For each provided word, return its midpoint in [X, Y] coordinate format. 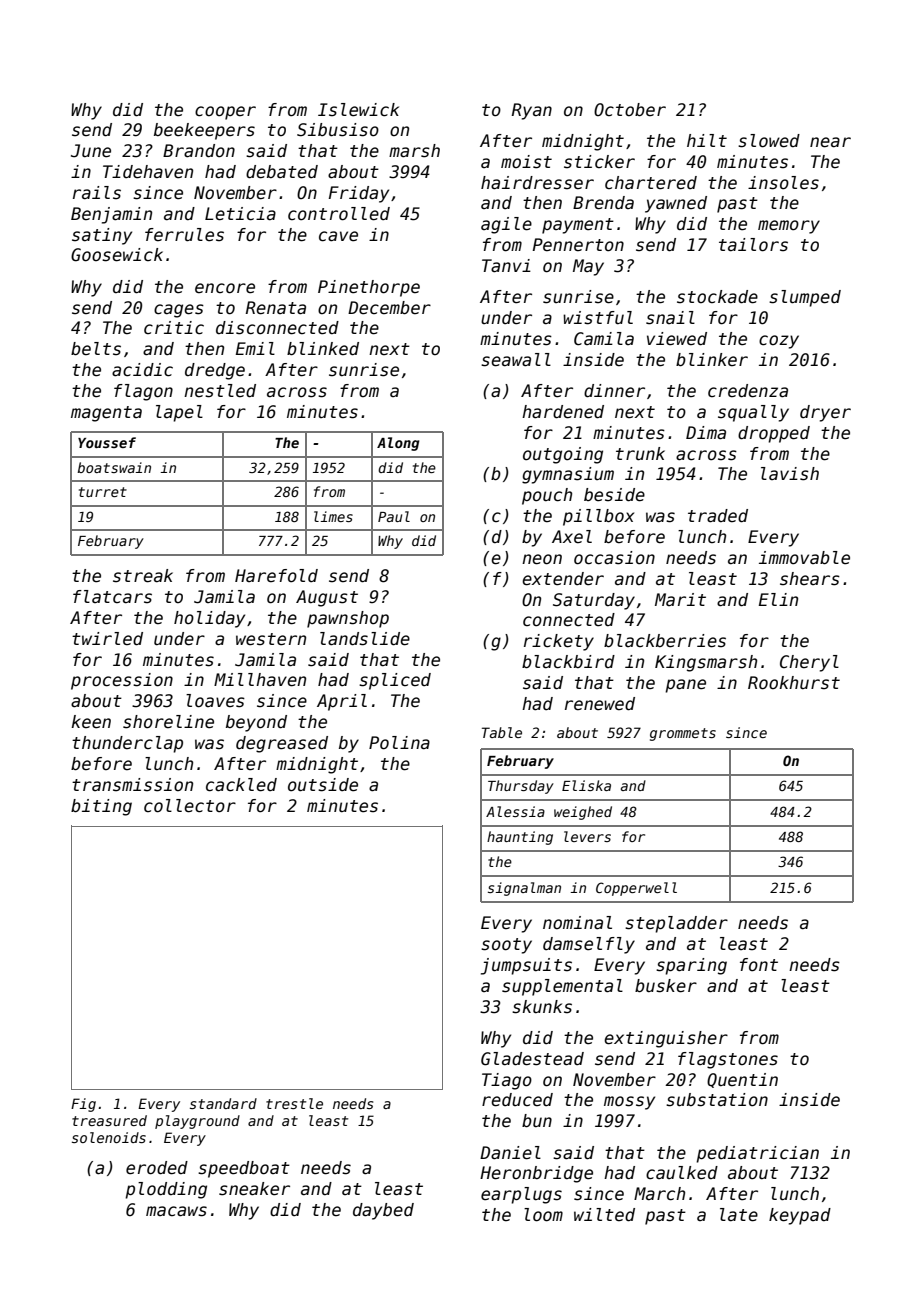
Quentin [742, 1080]
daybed [383, 1211]
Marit [680, 599]
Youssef [107, 442]
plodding [166, 1190]
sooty [506, 946]
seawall [516, 360]
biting [101, 807]
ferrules [184, 235]
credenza [748, 391]
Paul [394, 516]
